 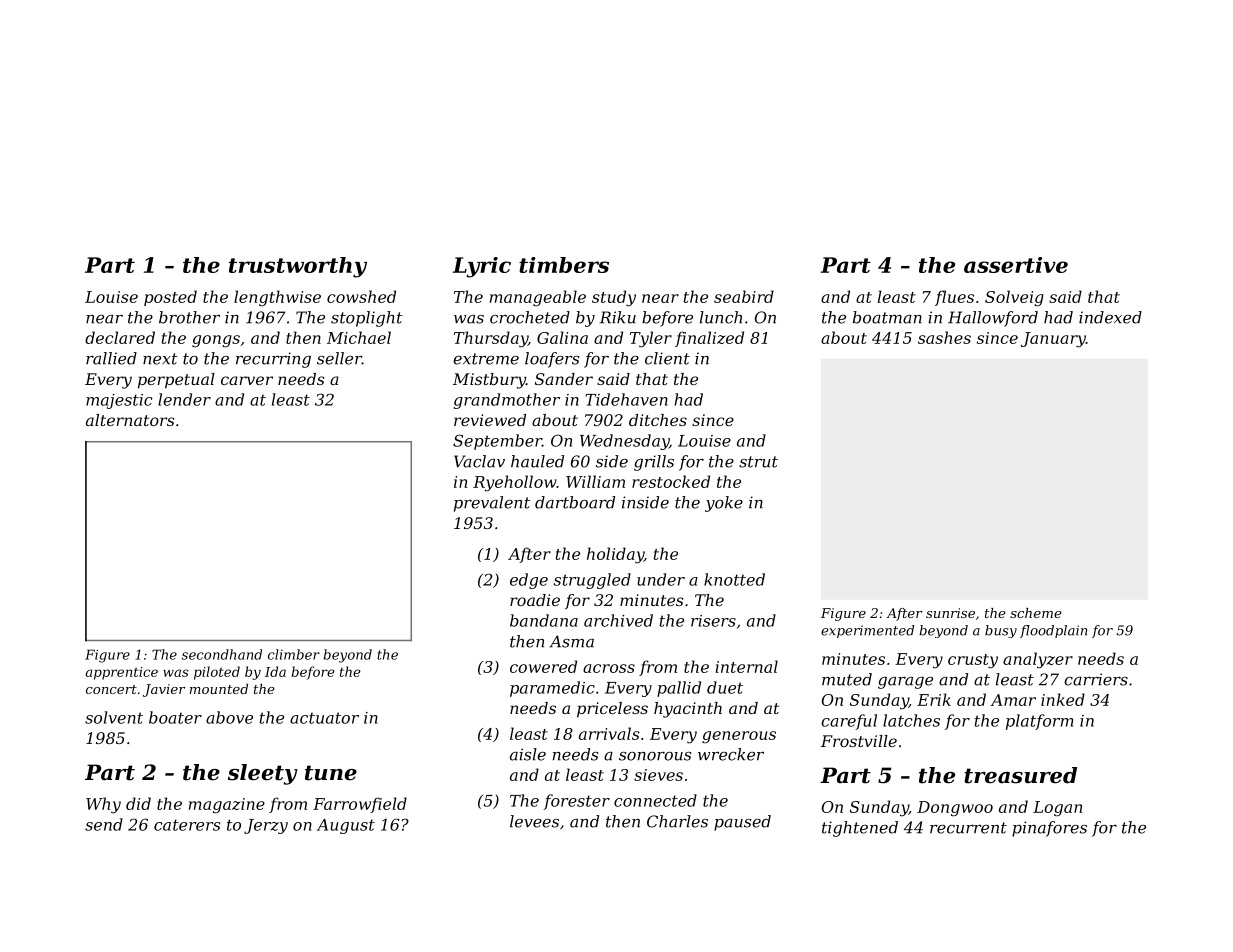 I want to click on across, so click(x=609, y=668).
